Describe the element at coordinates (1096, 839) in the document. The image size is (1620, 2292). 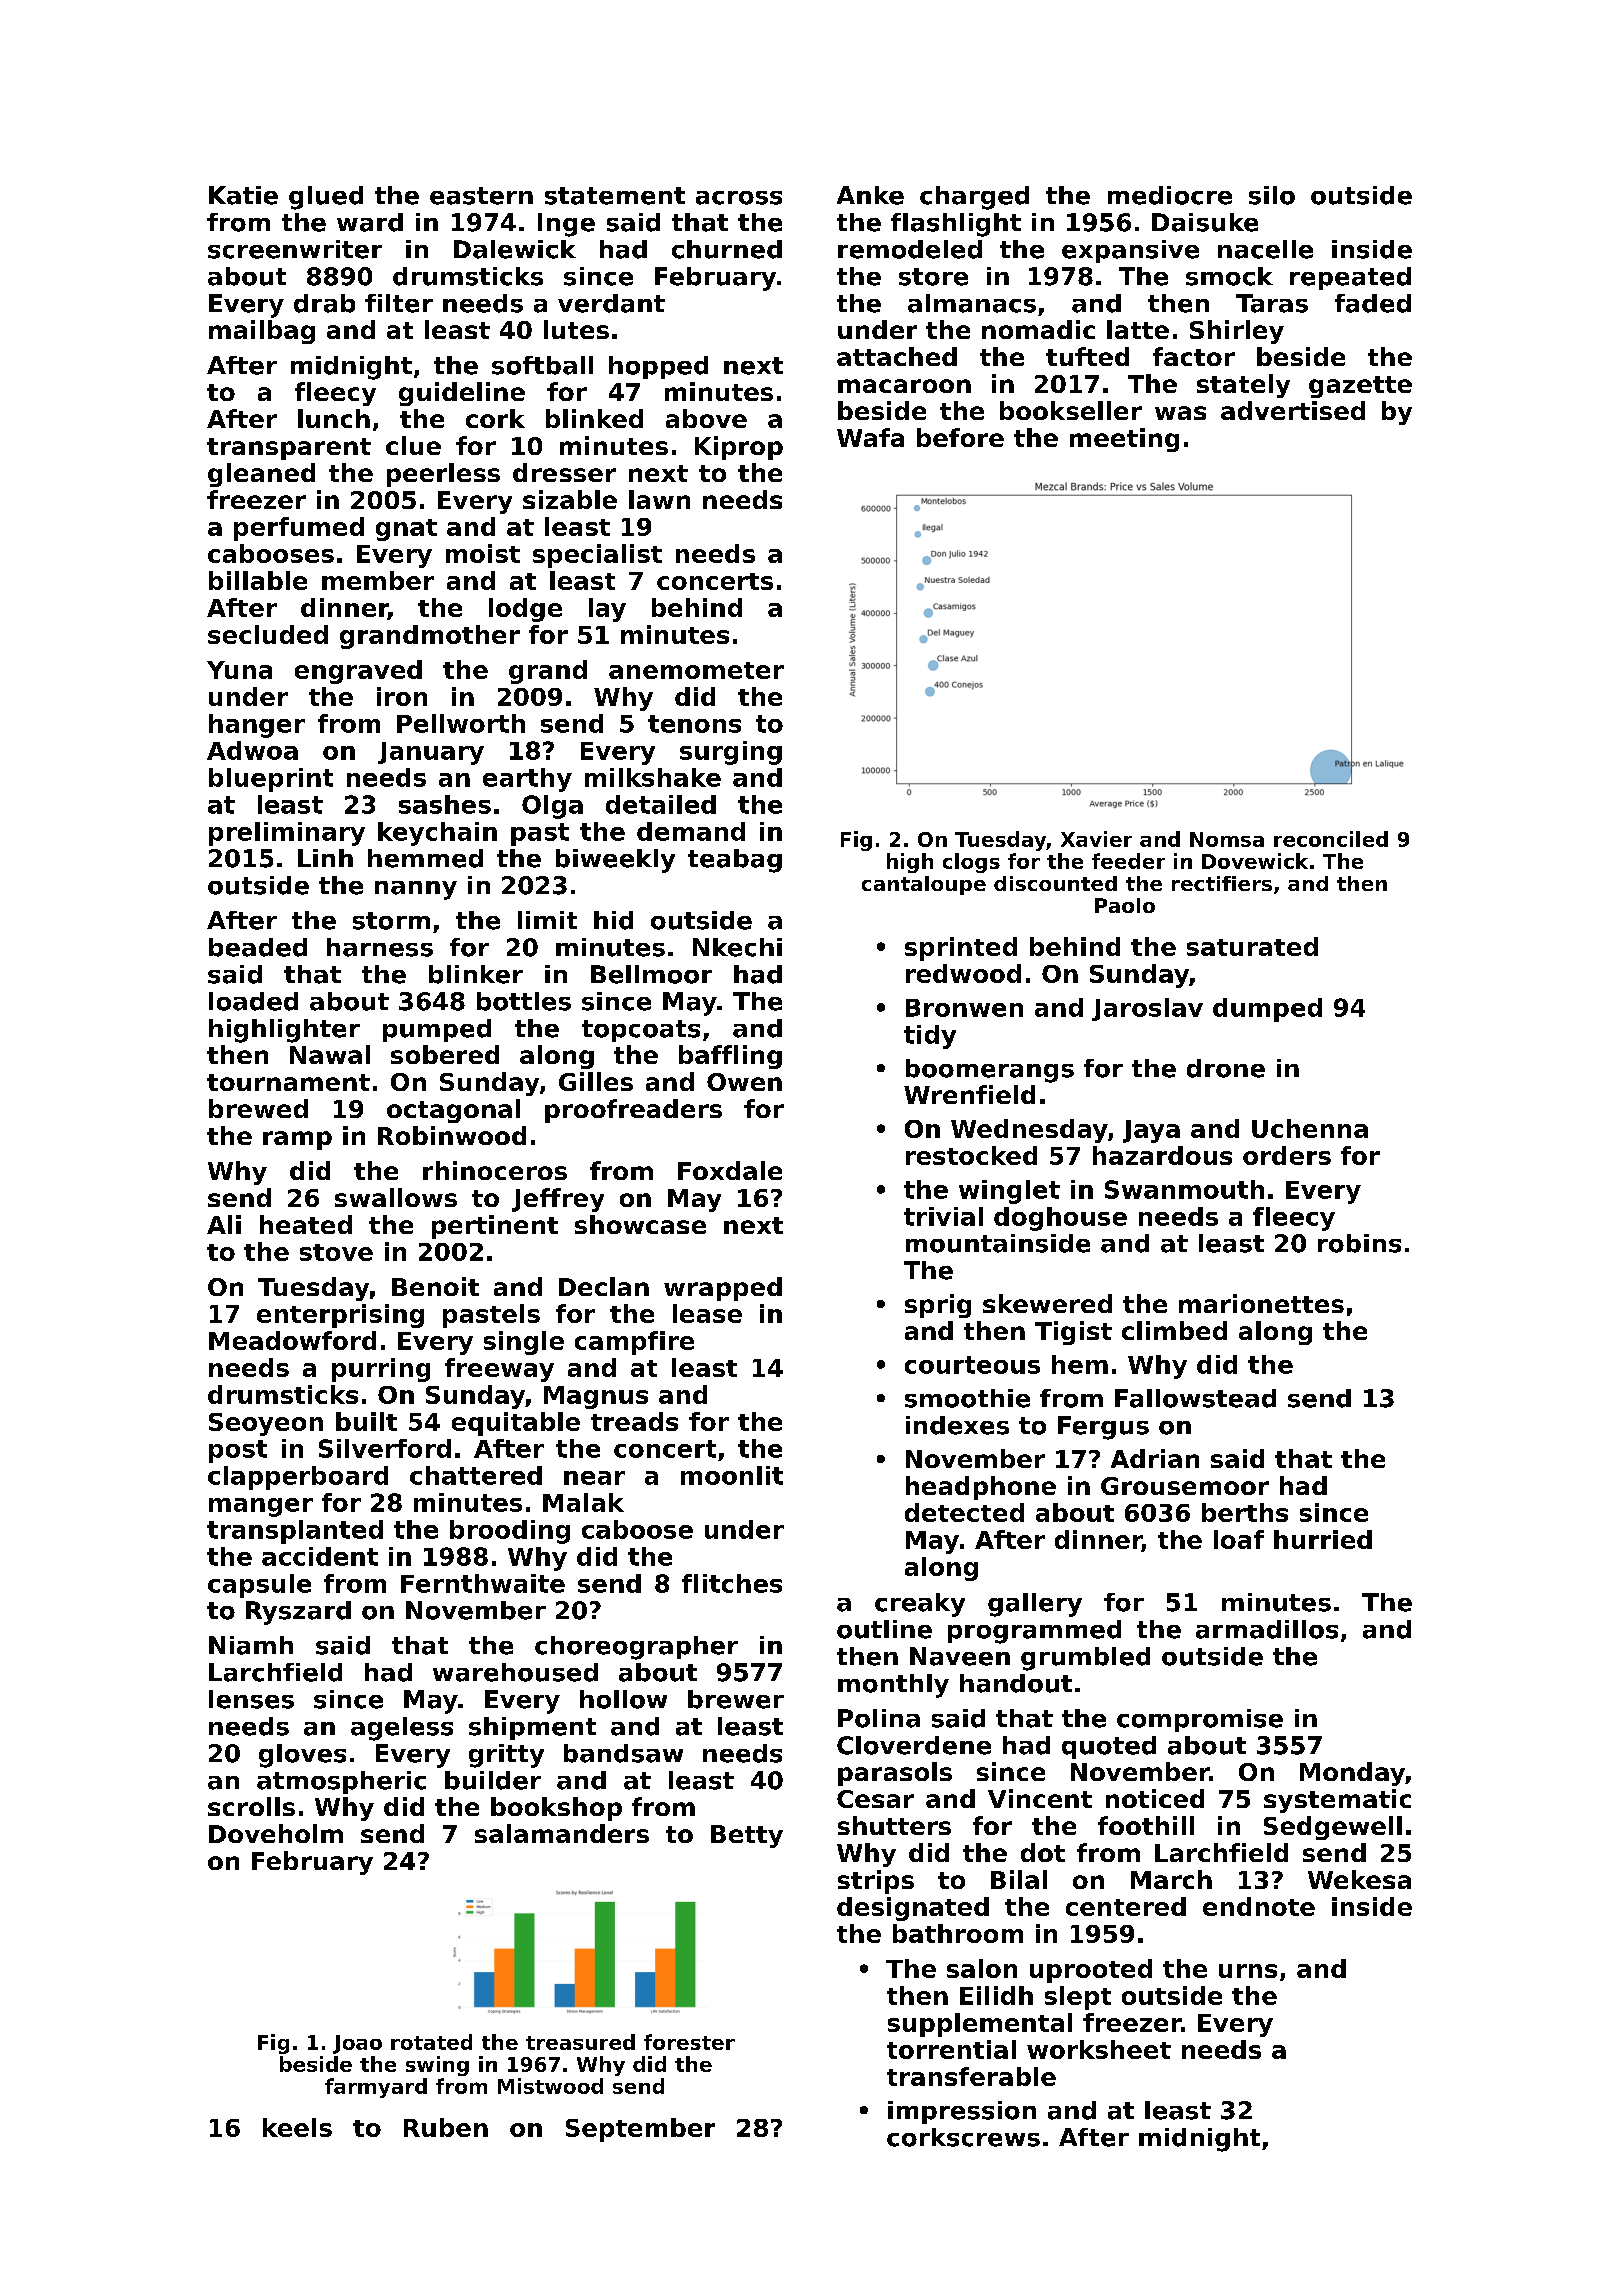
I see `Xavier` at that location.
